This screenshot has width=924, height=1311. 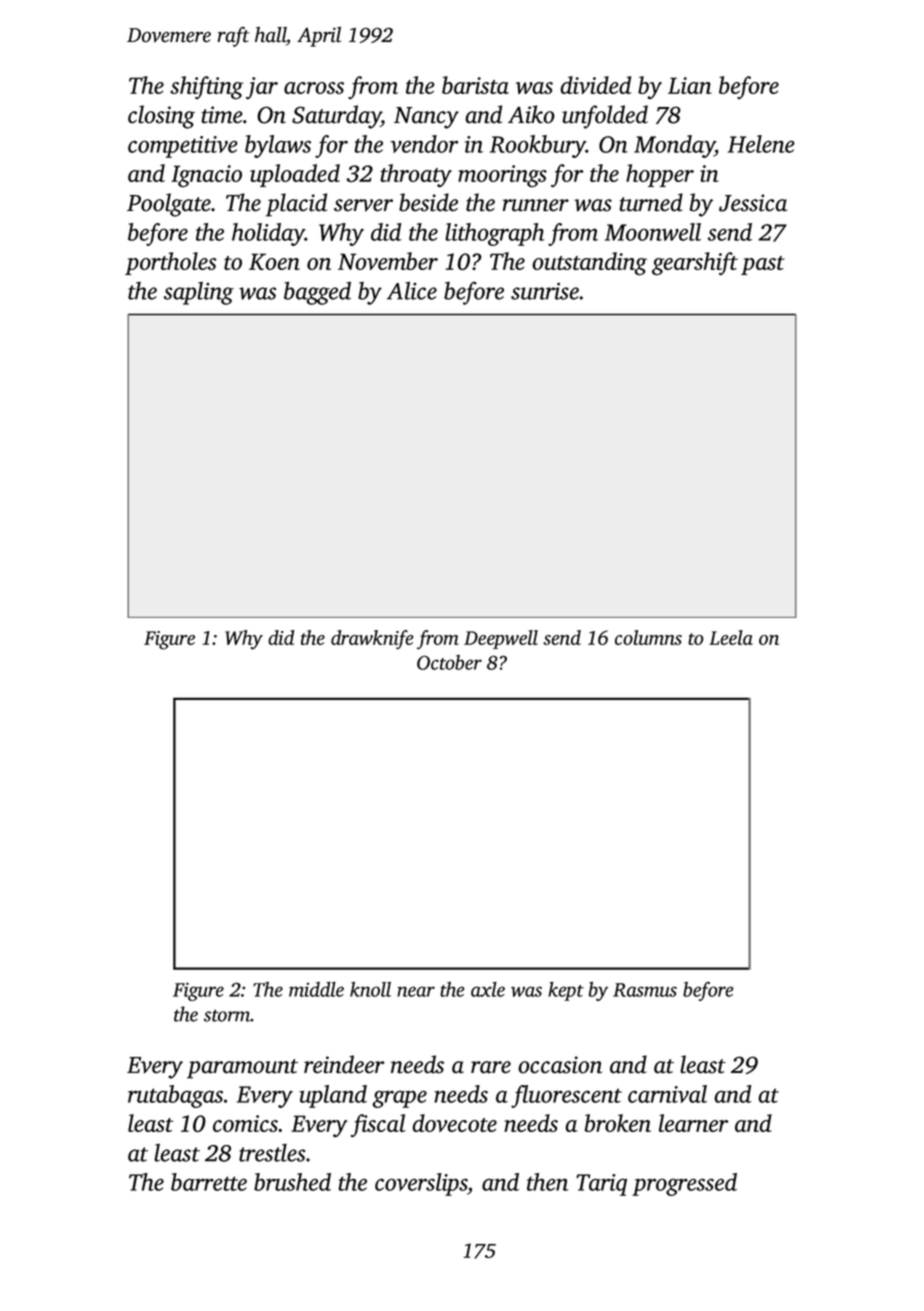 What do you see at coordinates (206, 88) in the screenshot?
I see `shifting` at bounding box center [206, 88].
